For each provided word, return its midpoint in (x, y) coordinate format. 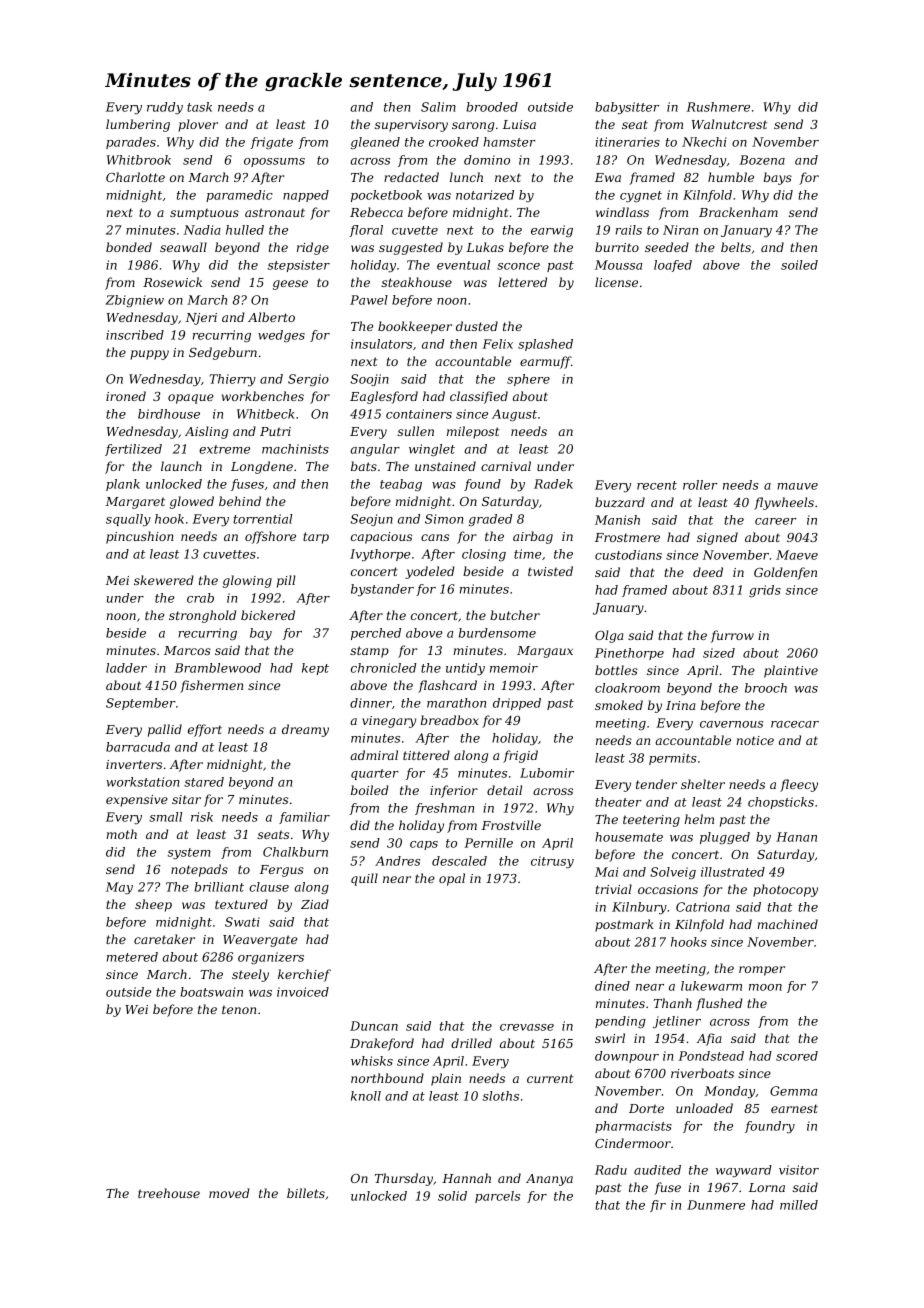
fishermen (211, 686)
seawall (183, 247)
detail (504, 790)
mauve (797, 486)
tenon (239, 1009)
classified (479, 397)
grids (765, 591)
